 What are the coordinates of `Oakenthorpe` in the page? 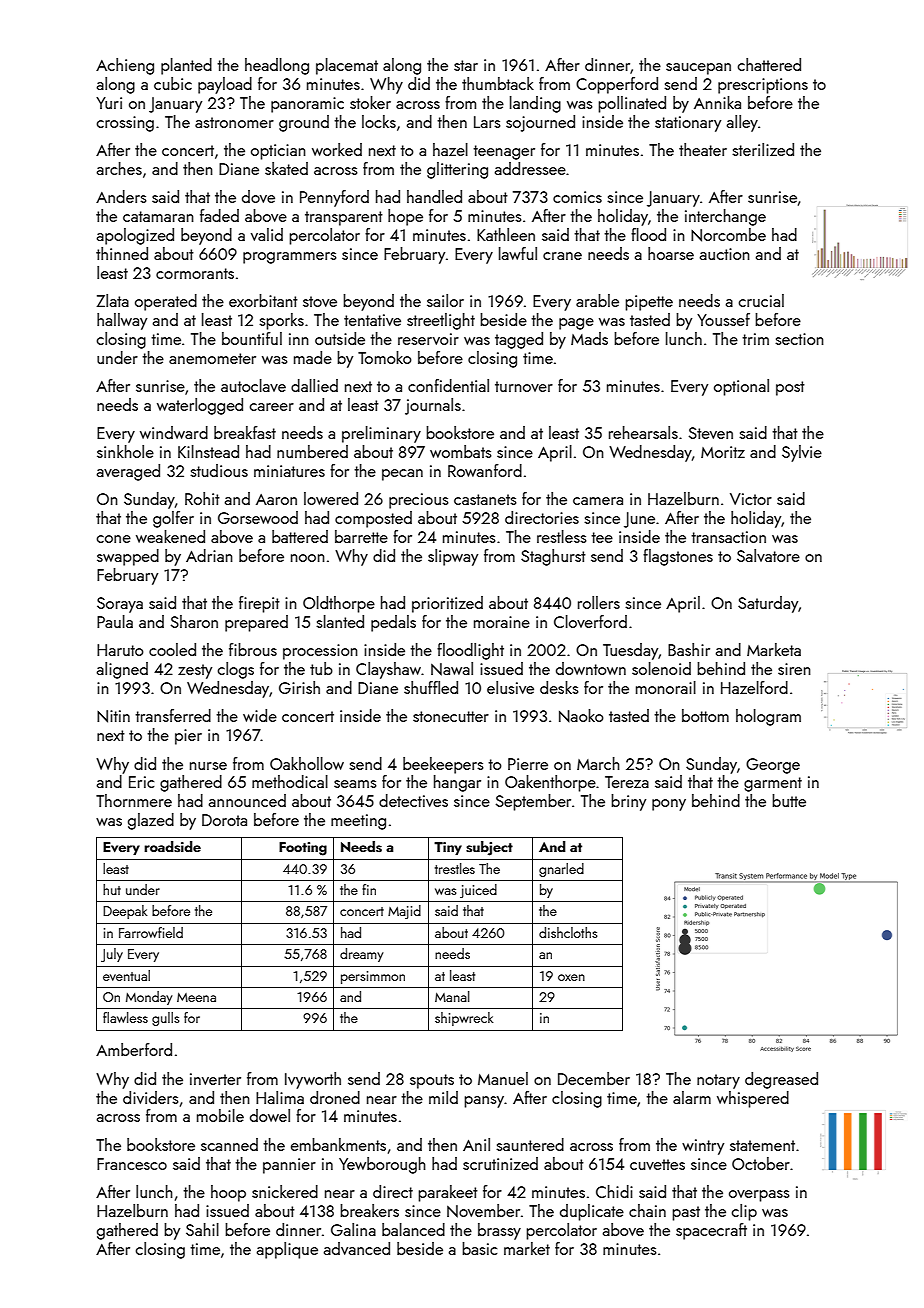 It's located at (550, 783).
